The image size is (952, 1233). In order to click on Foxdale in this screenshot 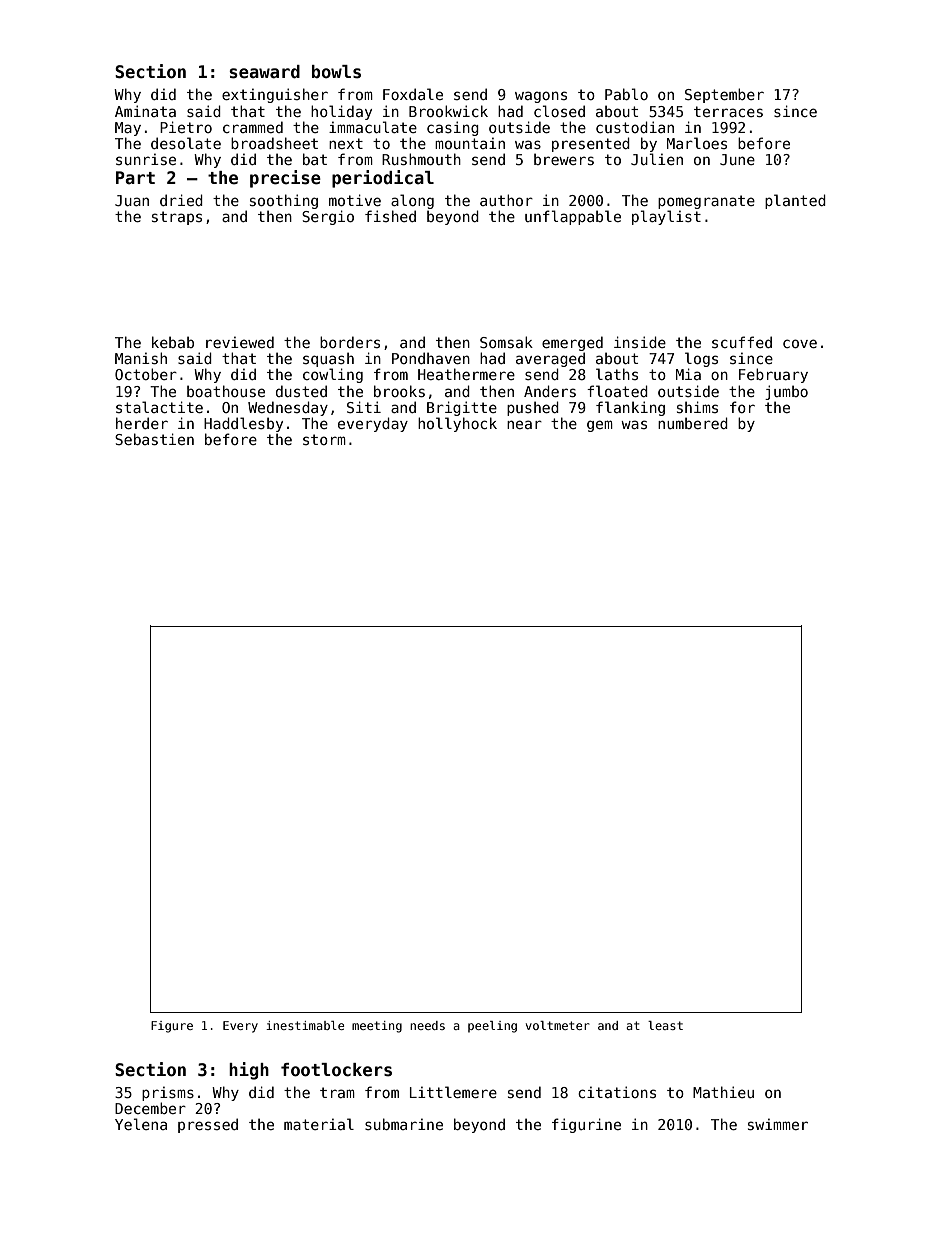, I will do `click(413, 94)`.
